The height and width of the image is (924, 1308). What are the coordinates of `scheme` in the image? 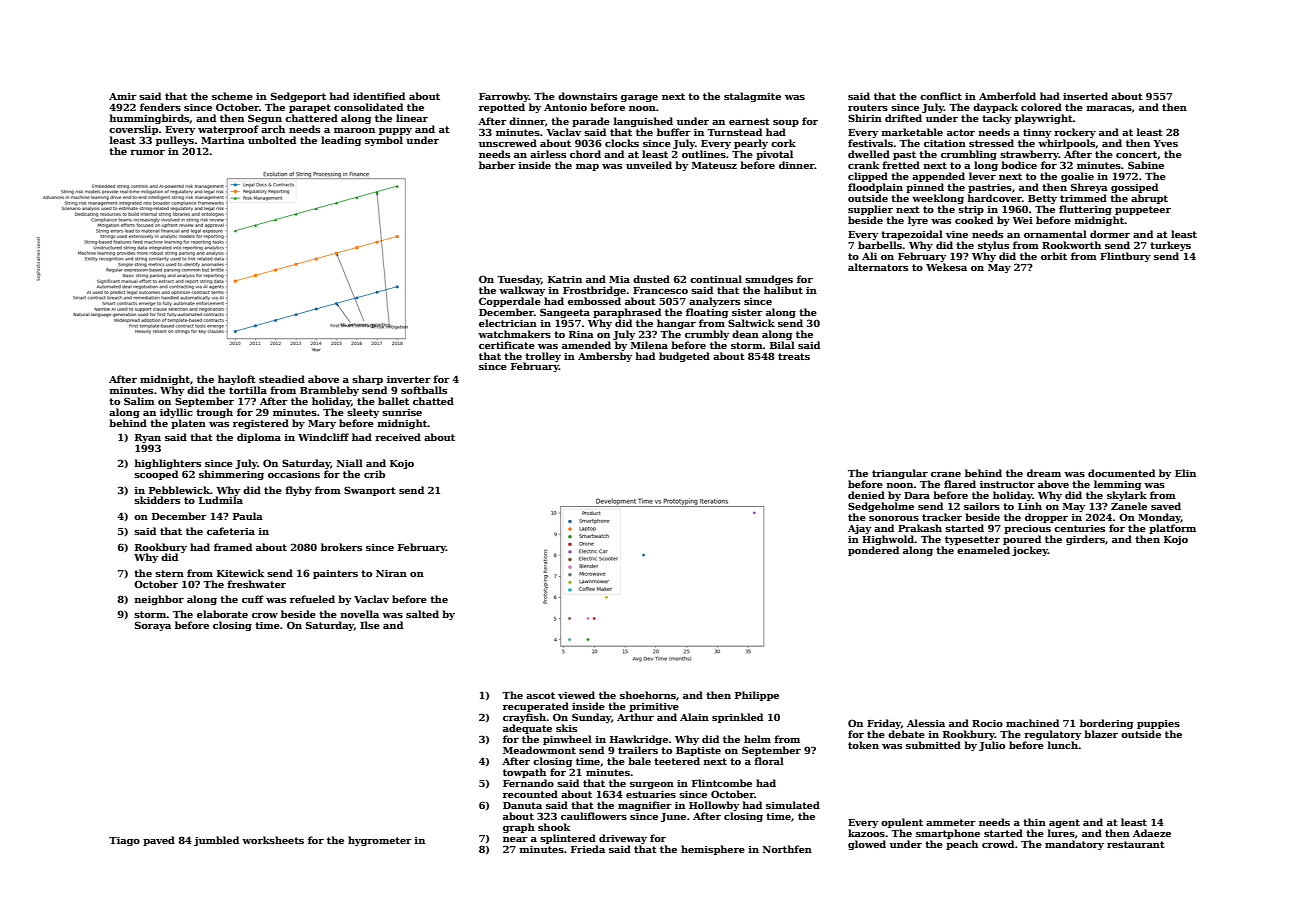 It's located at (232, 96).
